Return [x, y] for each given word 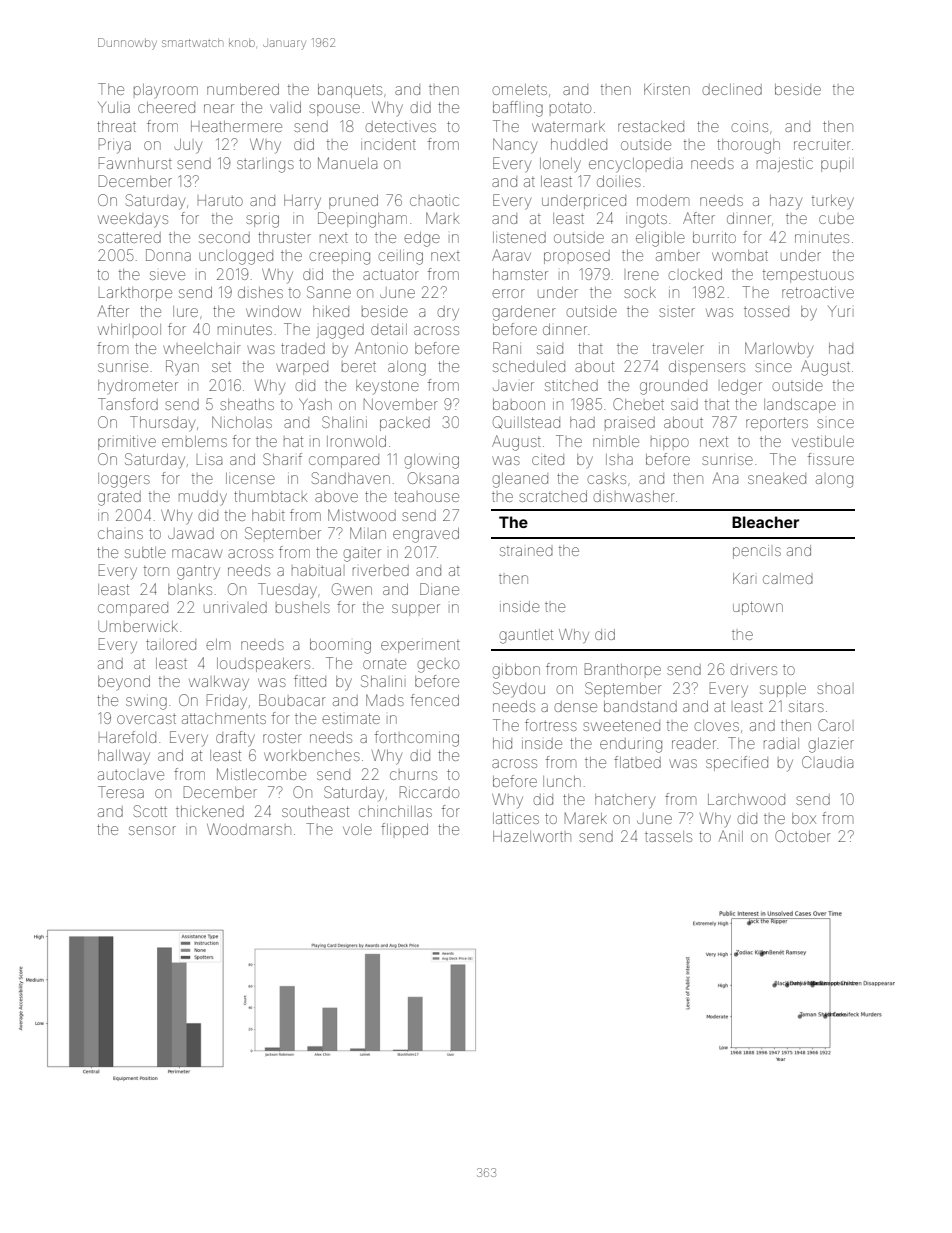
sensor [152, 830]
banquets [350, 91]
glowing [432, 461]
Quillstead [526, 422]
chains [120, 533]
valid [285, 107]
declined [732, 89]
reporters [777, 424]
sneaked [777, 478]
